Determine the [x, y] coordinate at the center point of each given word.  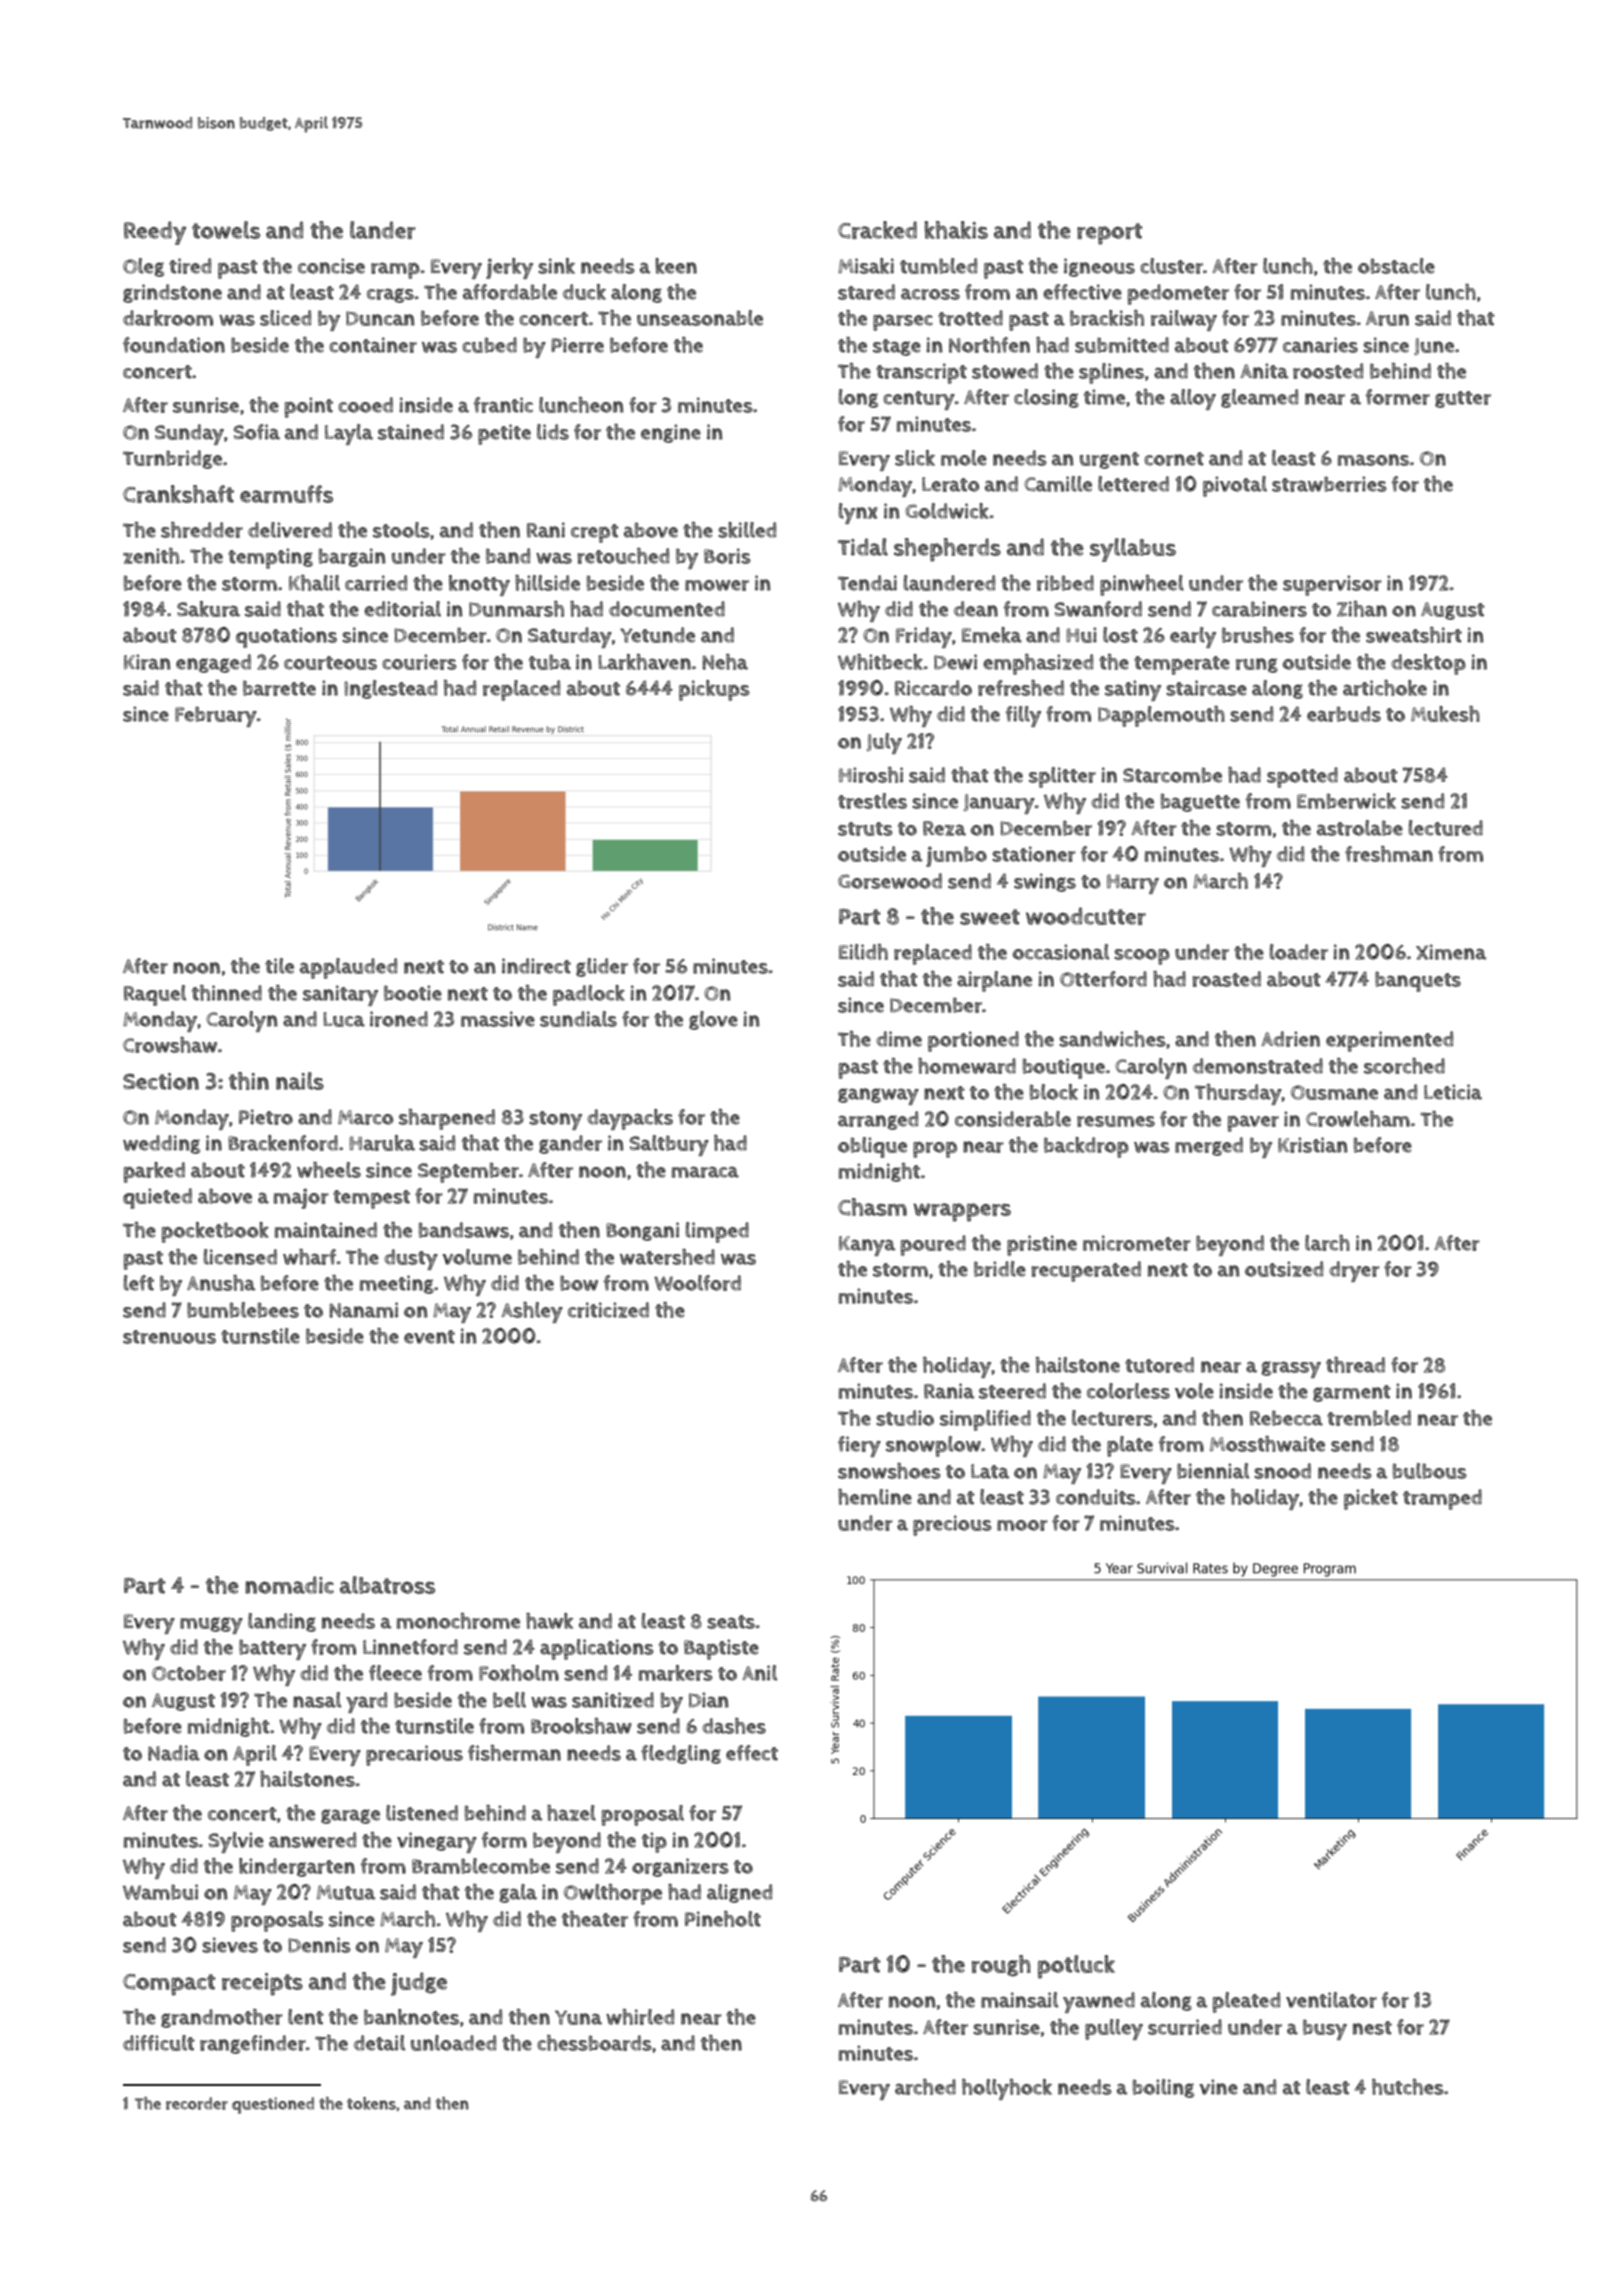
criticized [608, 1310]
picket [1371, 1499]
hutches [1408, 2087]
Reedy [155, 233]
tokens [371, 2103]
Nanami [363, 1310]
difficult [159, 2043]
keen [676, 266]
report [1109, 234]
